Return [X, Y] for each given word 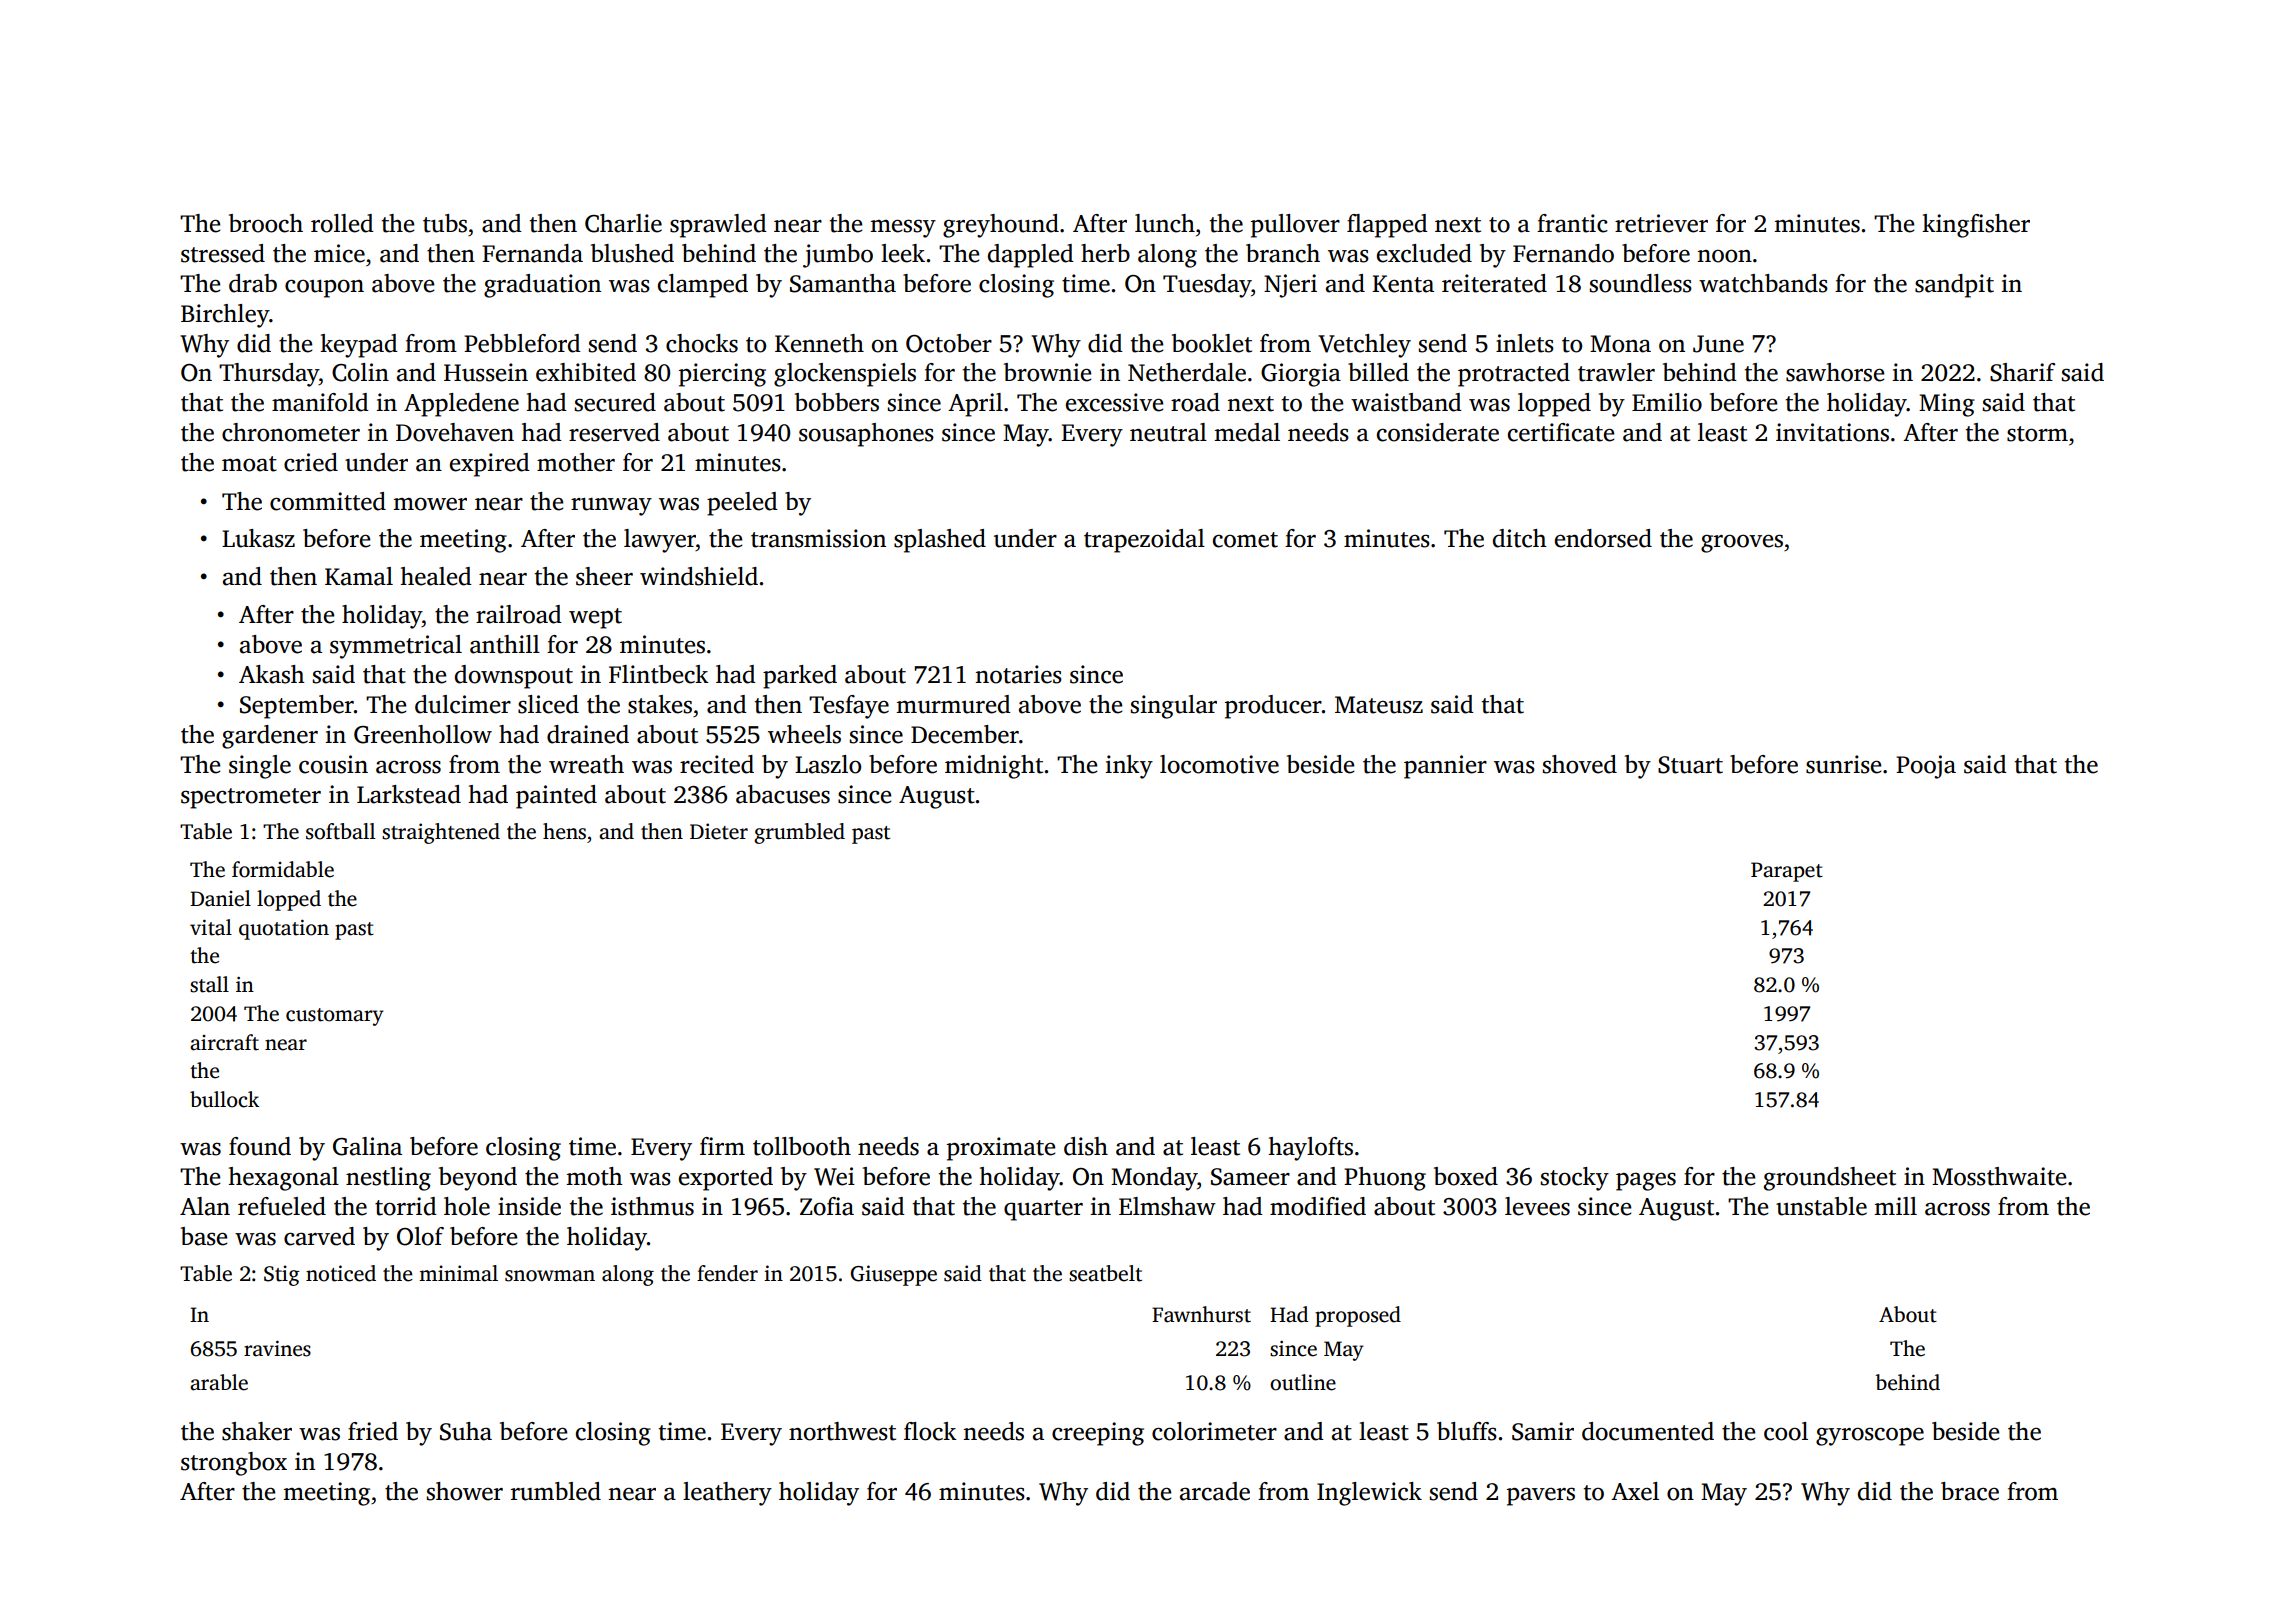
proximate [1001, 1149]
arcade [1215, 1491]
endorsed [1603, 538]
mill [1895, 1206]
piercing [722, 375]
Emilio [1667, 402]
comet [1245, 540]
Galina [367, 1146]
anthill [505, 644]
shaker [257, 1431]
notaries [1018, 674]
